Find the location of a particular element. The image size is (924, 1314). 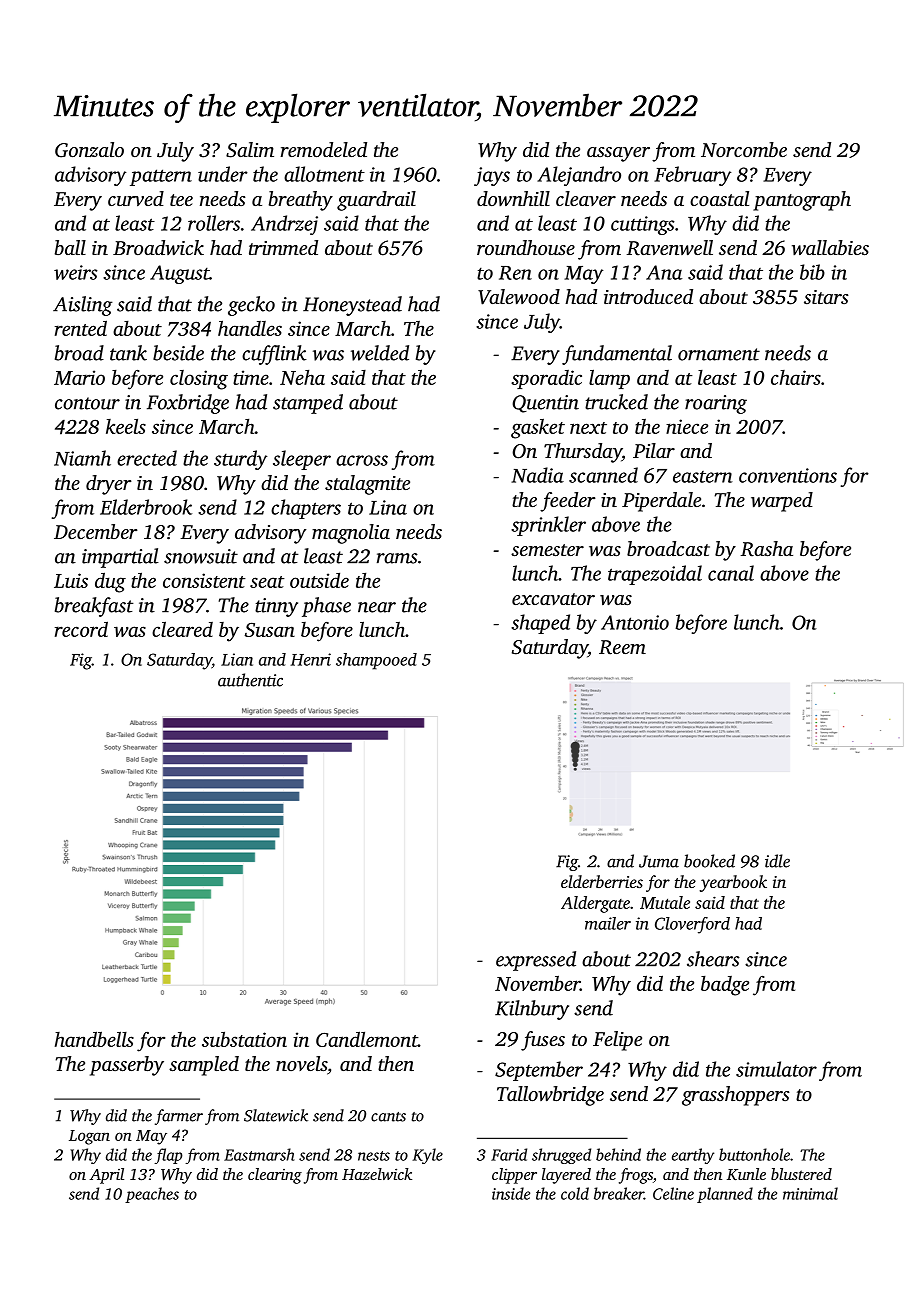

booked is located at coordinates (709, 861).
